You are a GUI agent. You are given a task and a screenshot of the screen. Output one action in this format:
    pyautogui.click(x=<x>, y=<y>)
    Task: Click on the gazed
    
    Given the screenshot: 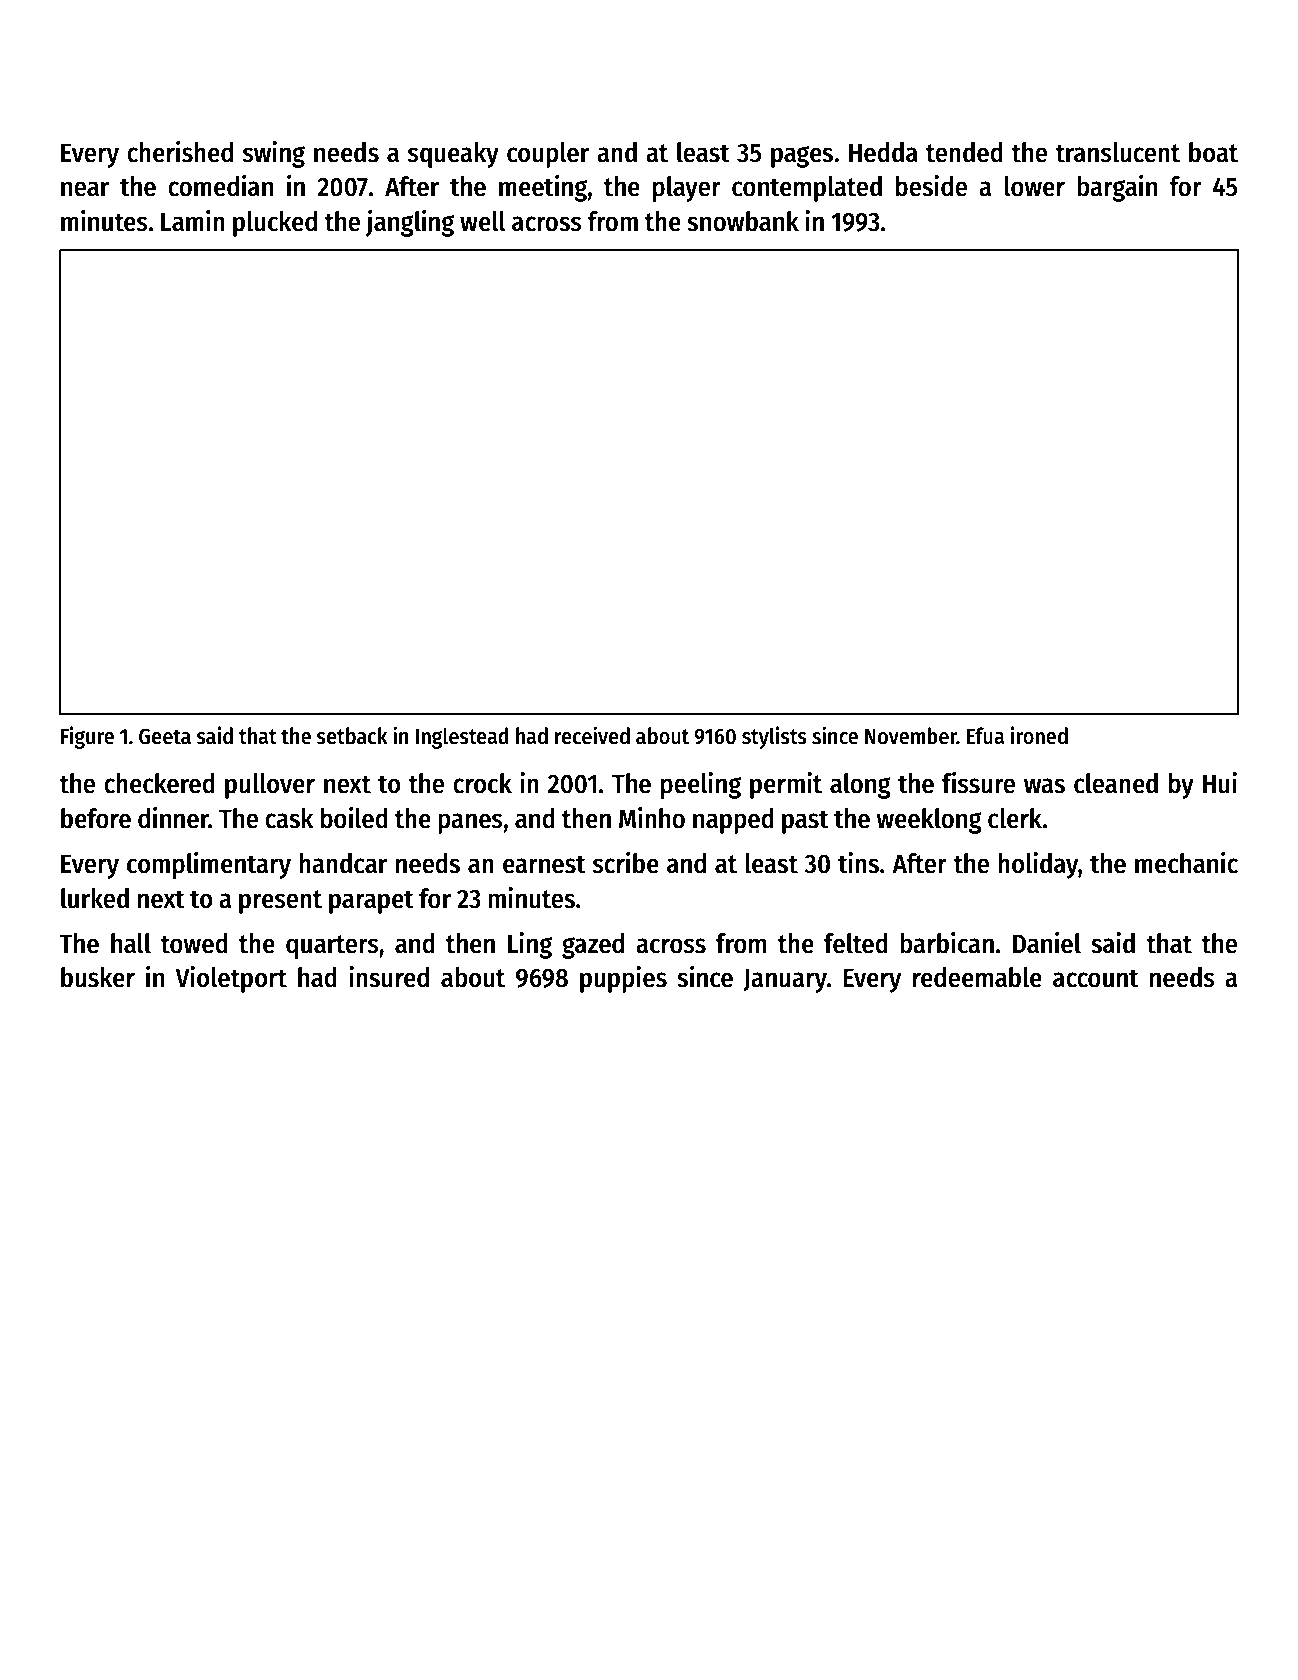 What is the action you would take?
    pyautogui.click(x=593, y=946)
